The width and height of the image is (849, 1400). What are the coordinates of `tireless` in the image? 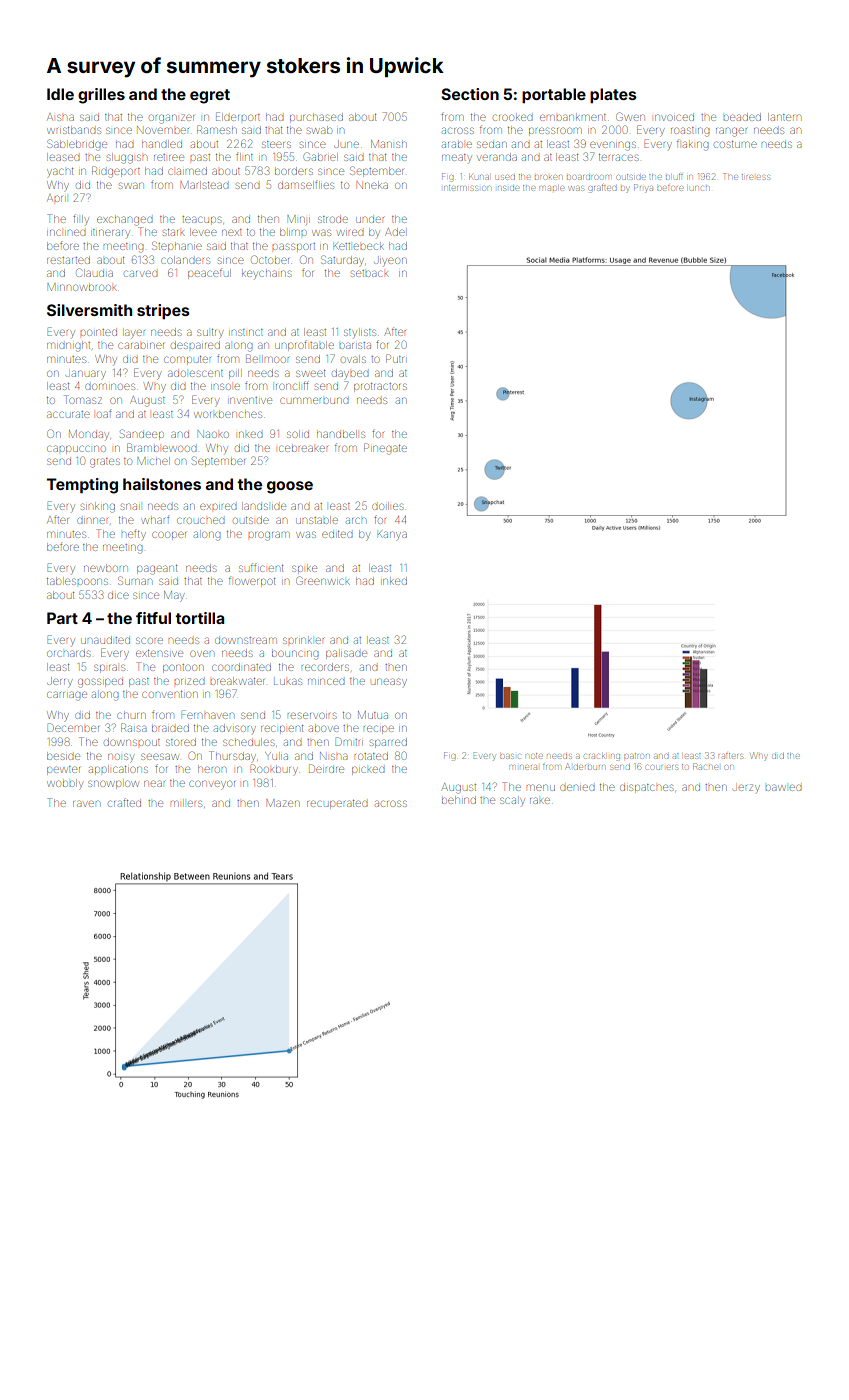 It's located at (756, 177).
